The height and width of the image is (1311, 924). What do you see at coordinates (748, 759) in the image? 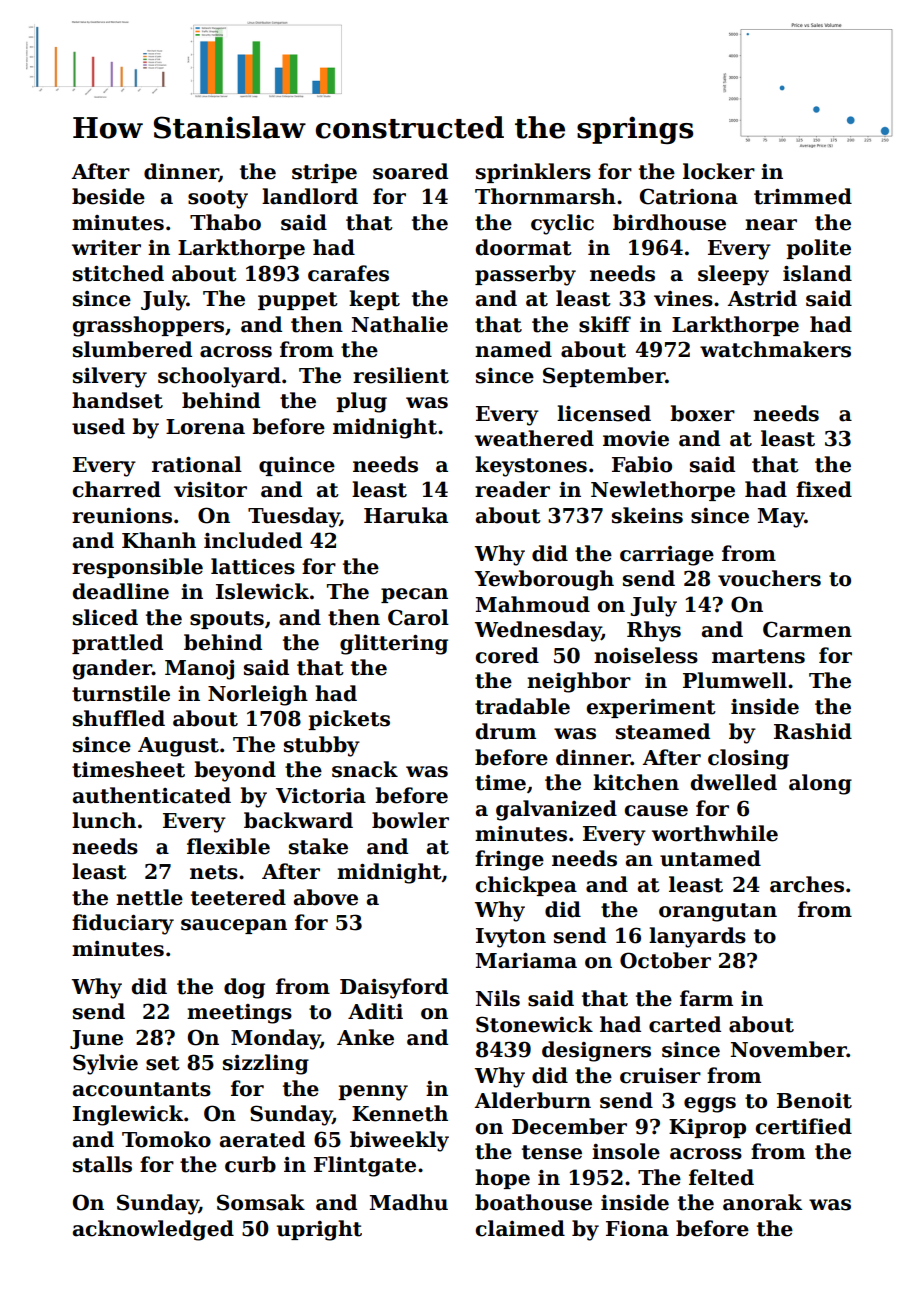
I see `closing` at bounding box center [748, 759].
